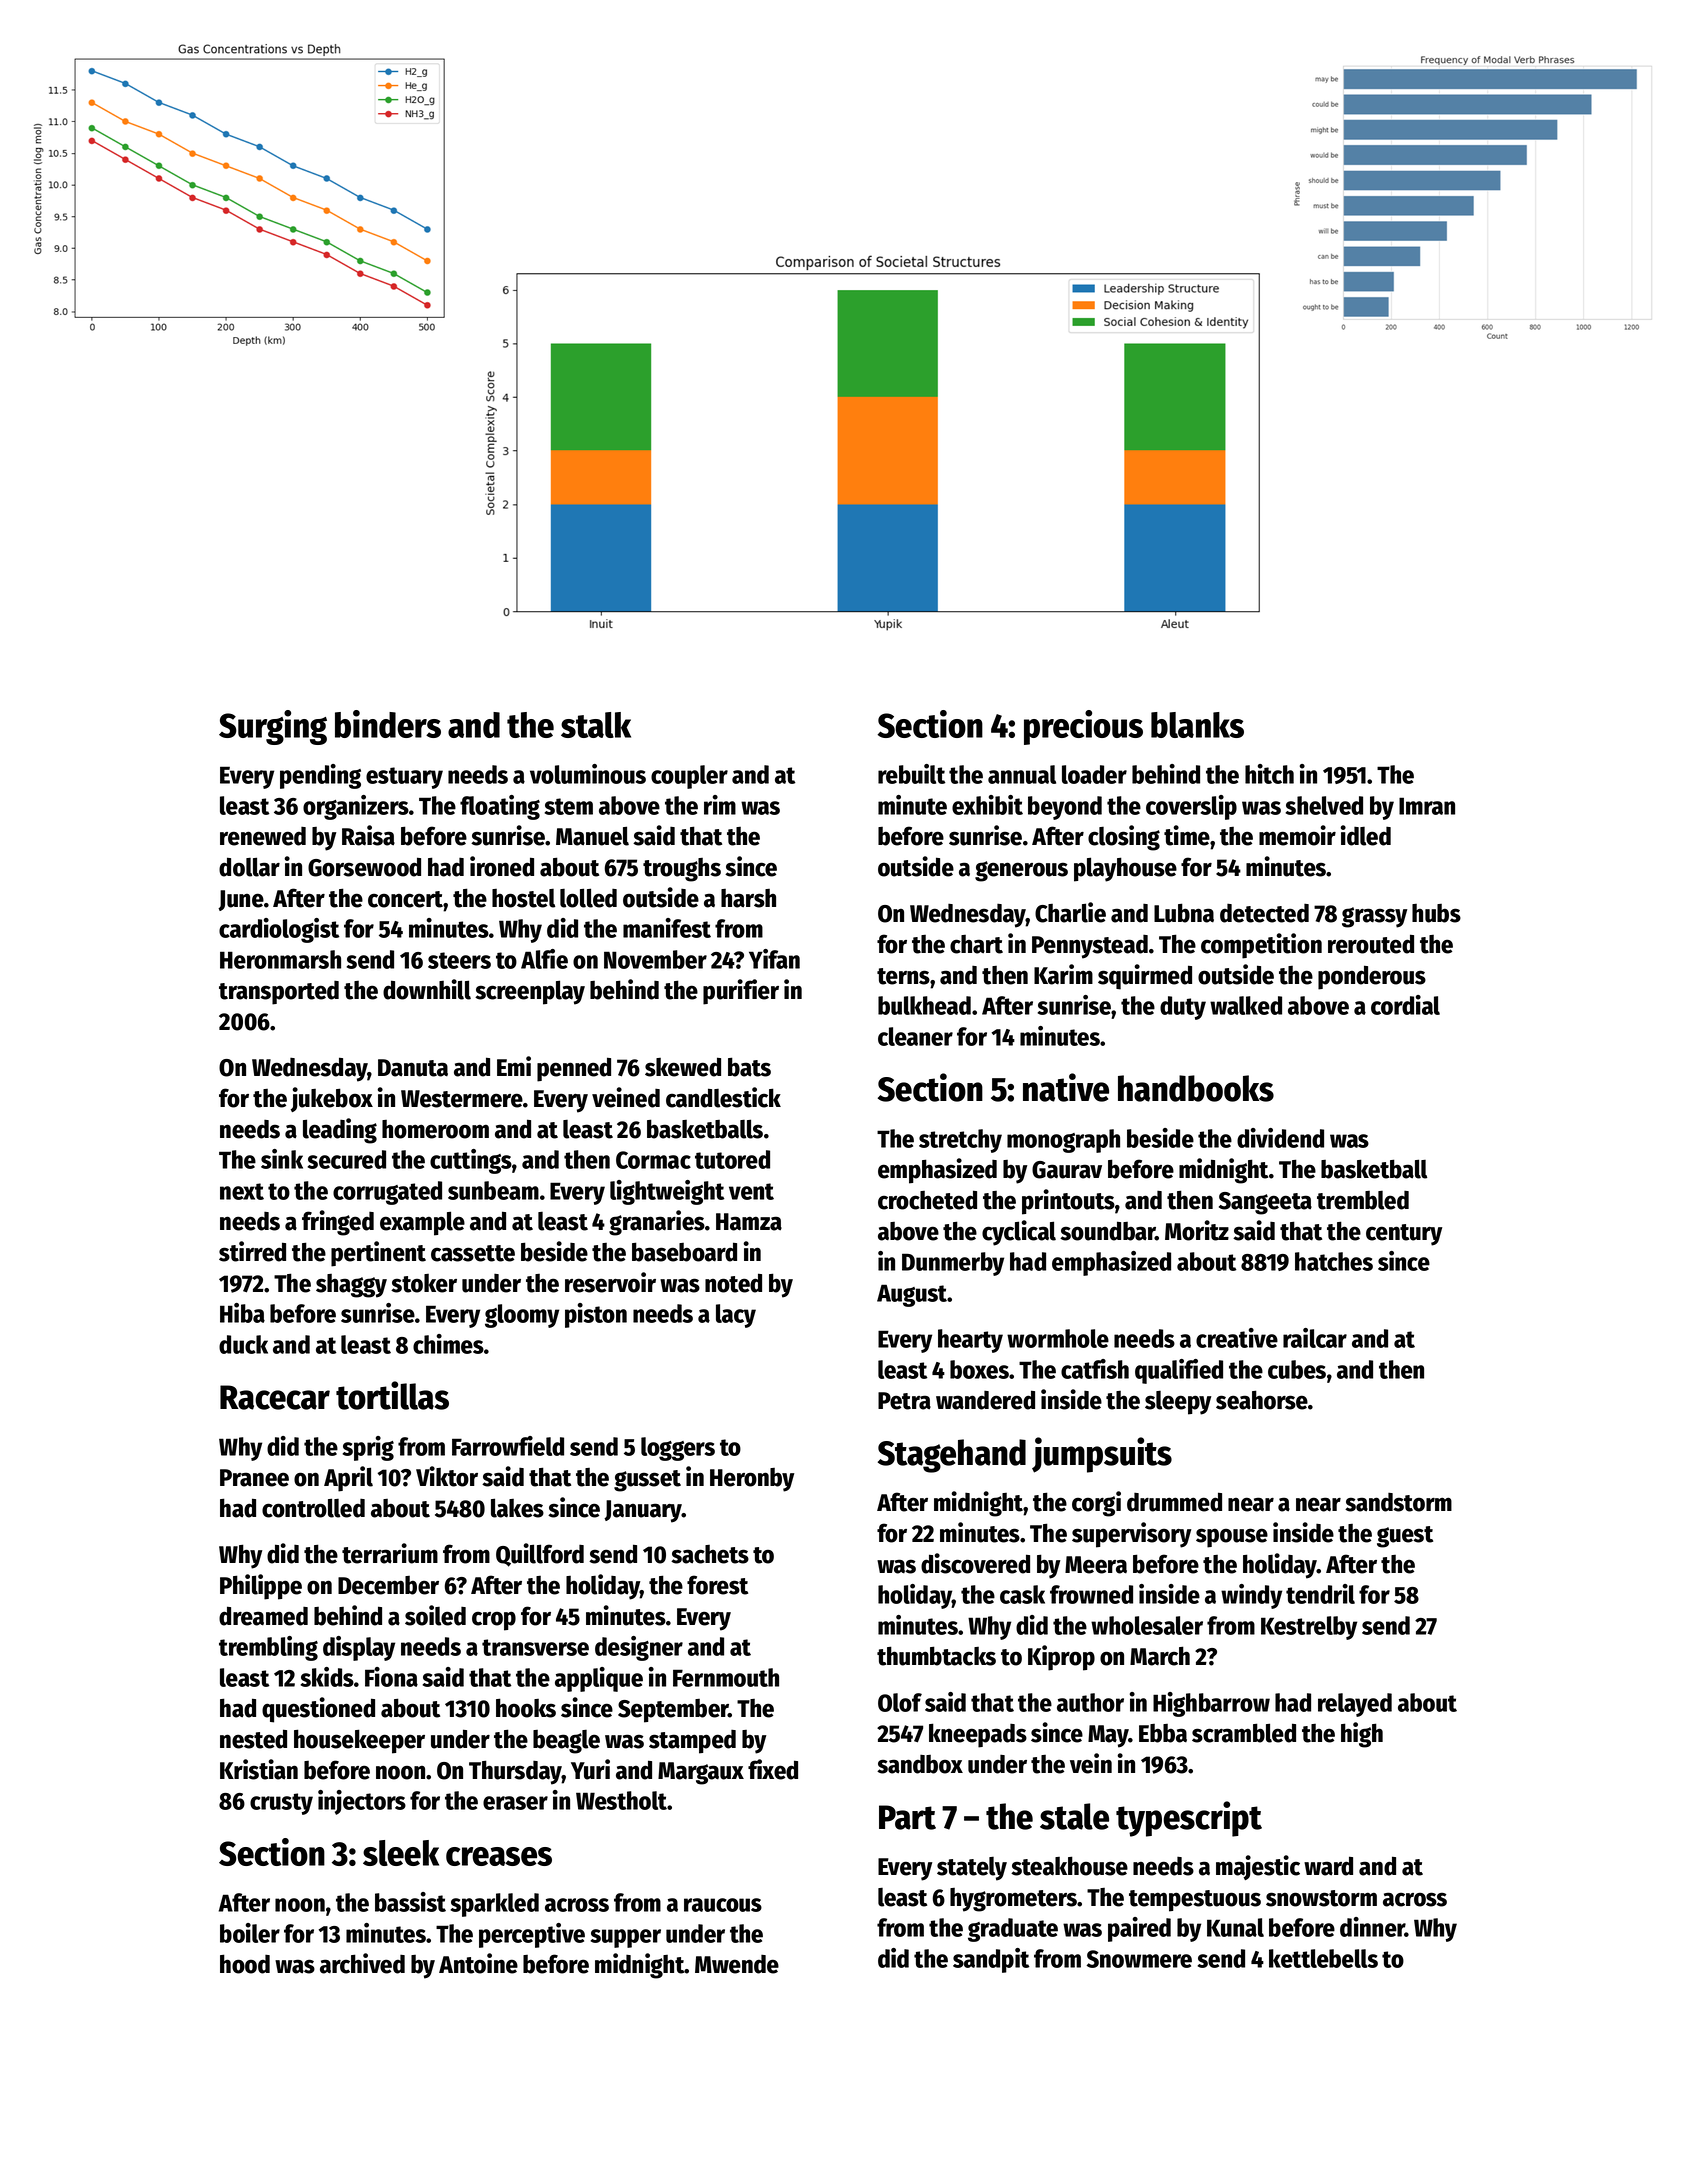 This screenshot has width=1683, height=2178. I want to click on stalk, so click(596, 725).
